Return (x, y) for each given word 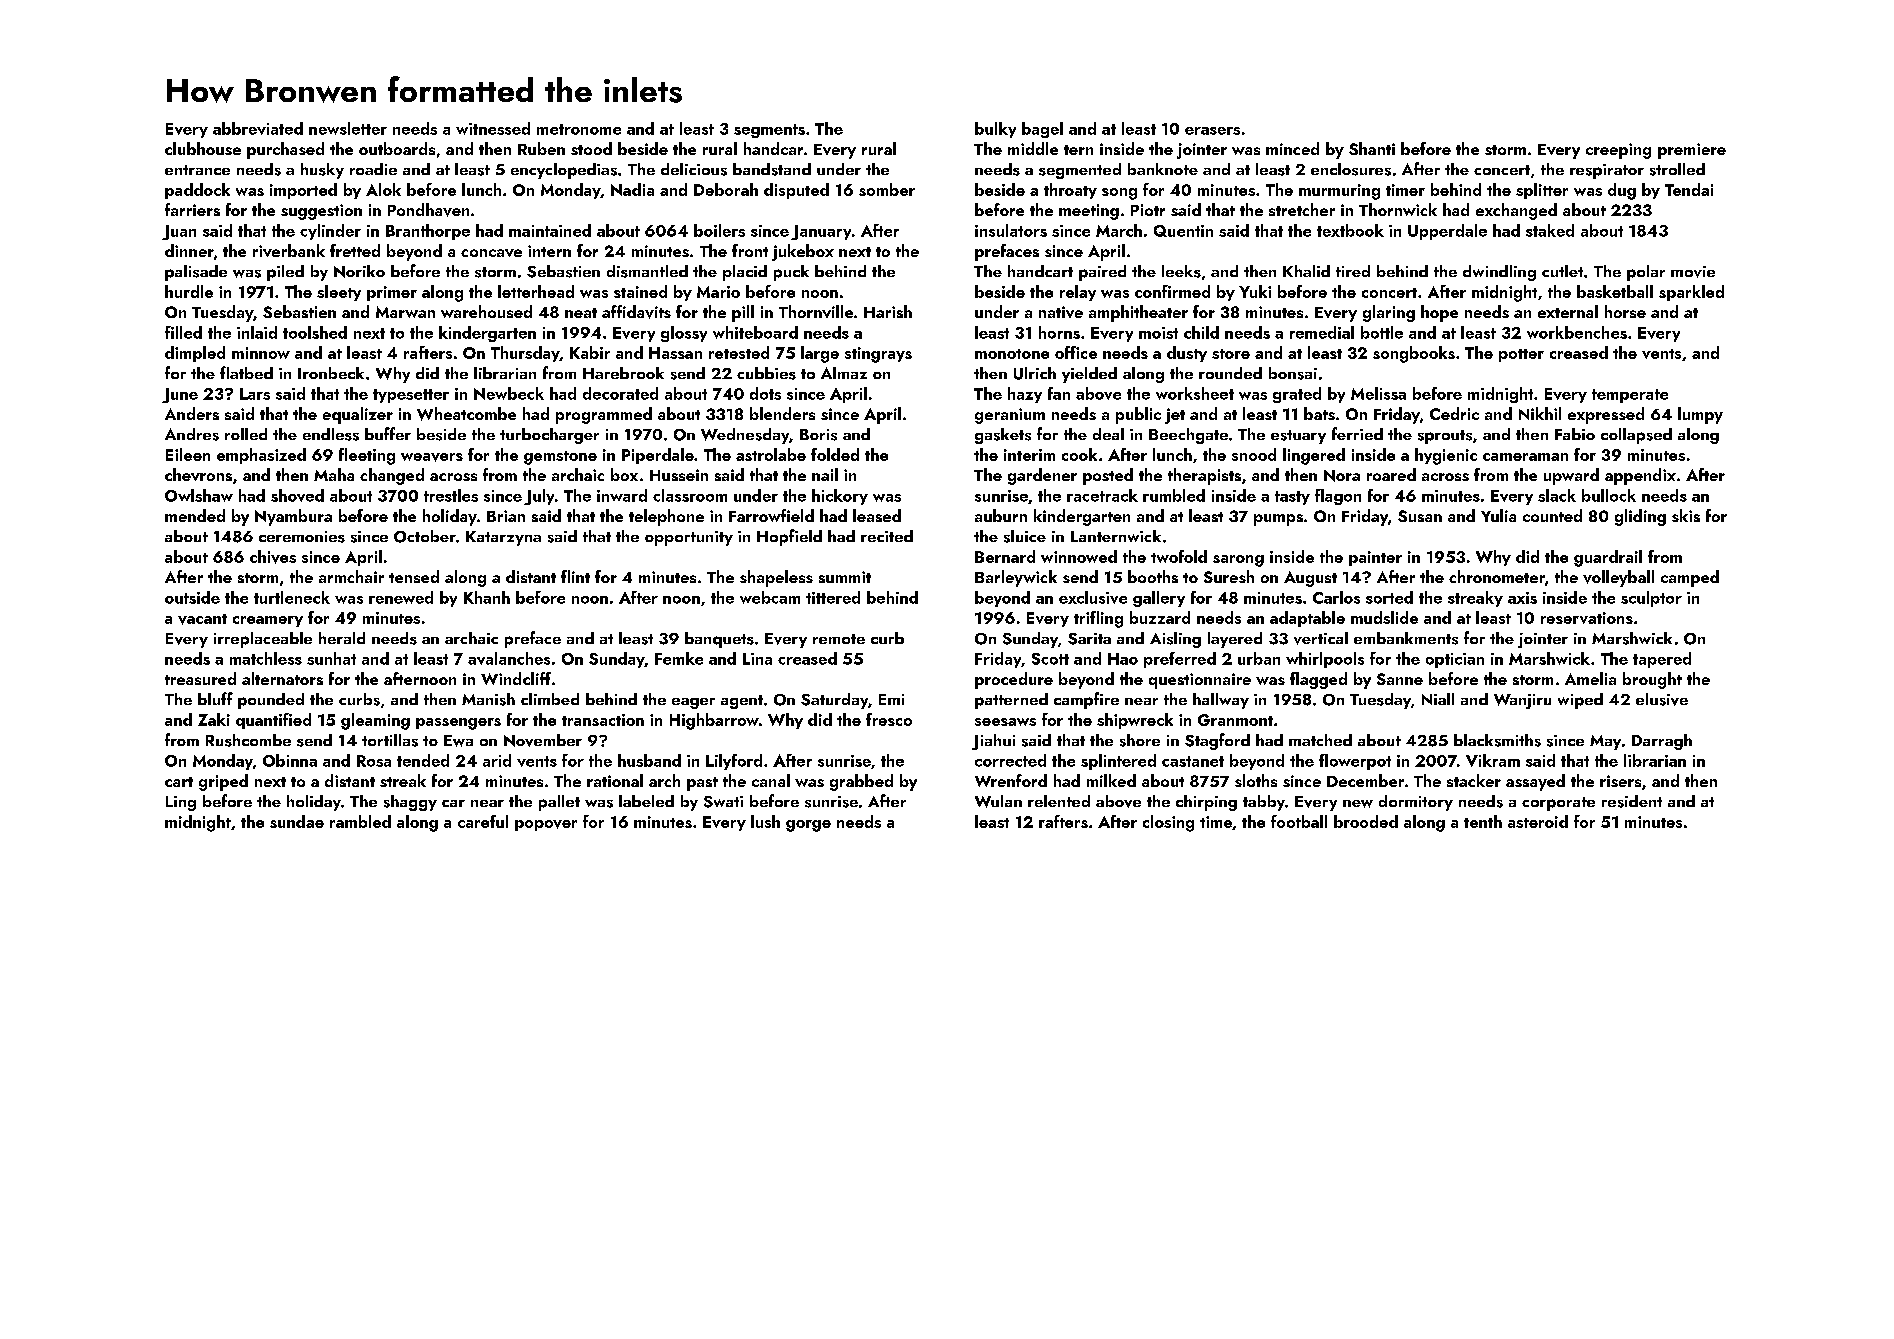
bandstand (772, 169)
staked (1550, 230)
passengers (458, 724)
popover (546, 825)
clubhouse (203, 148)
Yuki (1255, 291)
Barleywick (1016, 578)
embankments (1406, 638)
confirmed (1172, 291)
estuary (1298, 437)
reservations (1587, 618)
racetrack (1102, 495)
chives (273, 557)
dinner (189, 250)
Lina (757, 659)
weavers (432, 457)
